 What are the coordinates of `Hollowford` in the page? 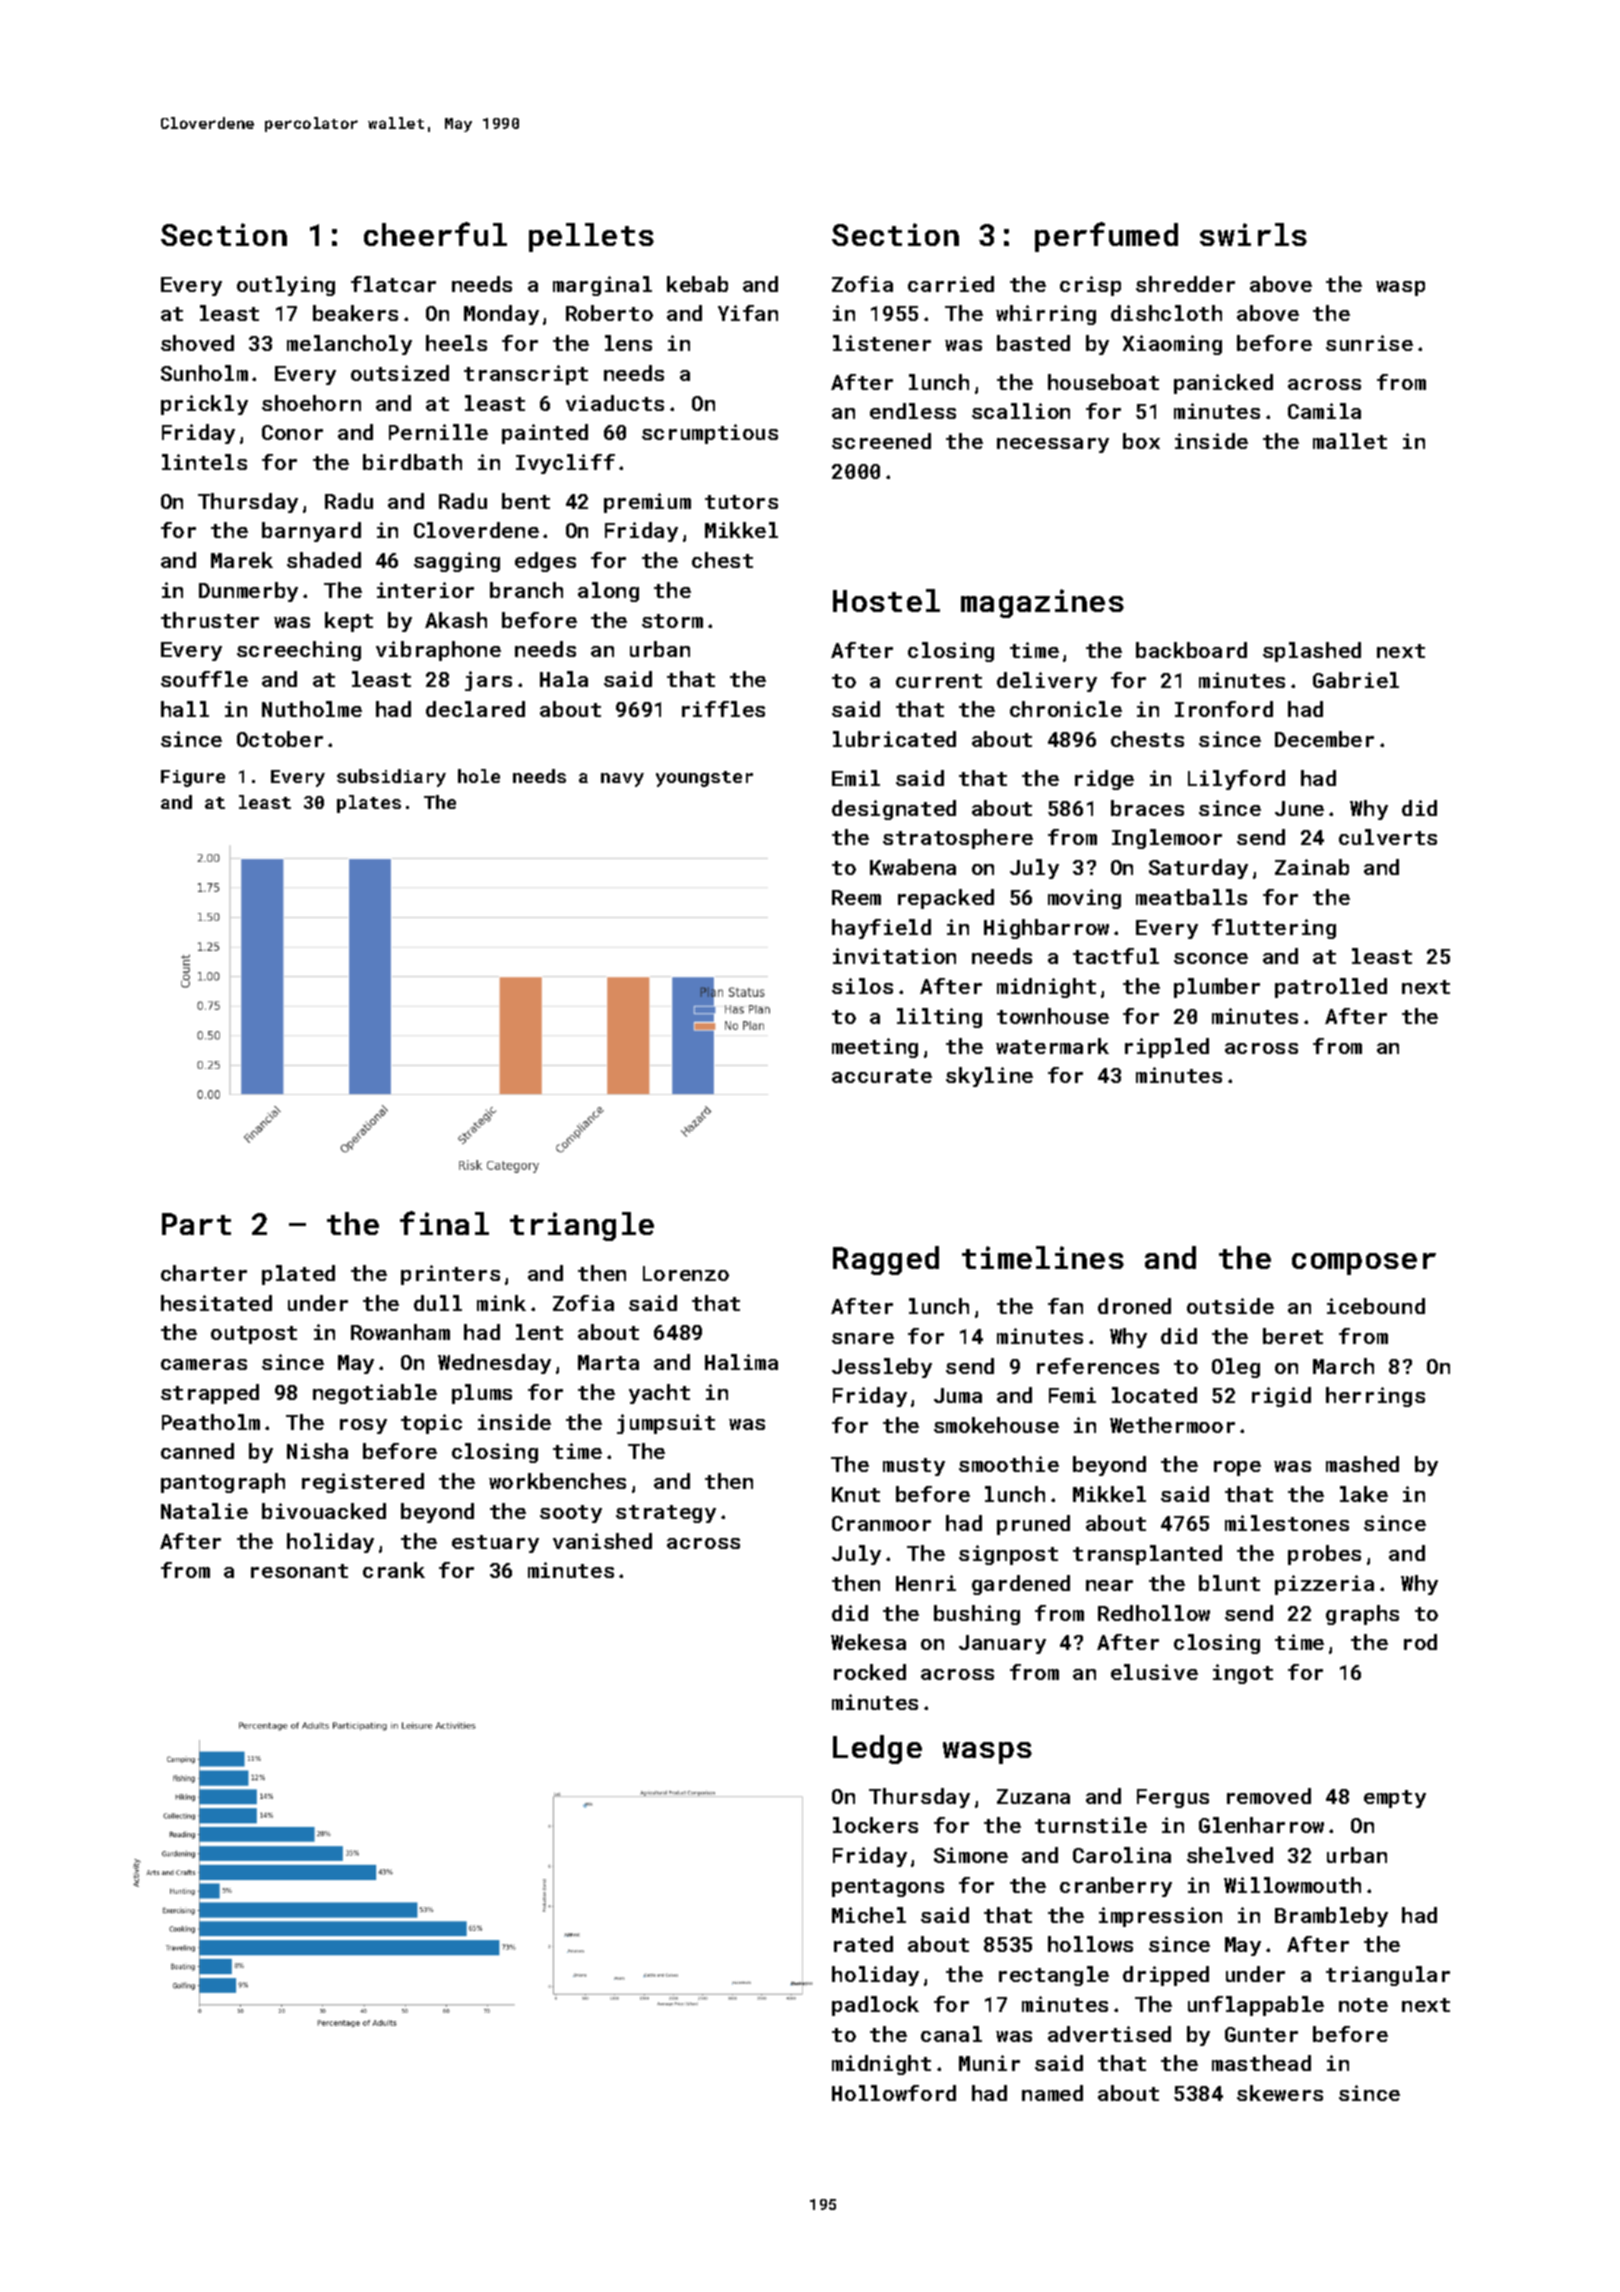 It's located at (894, 2093).
